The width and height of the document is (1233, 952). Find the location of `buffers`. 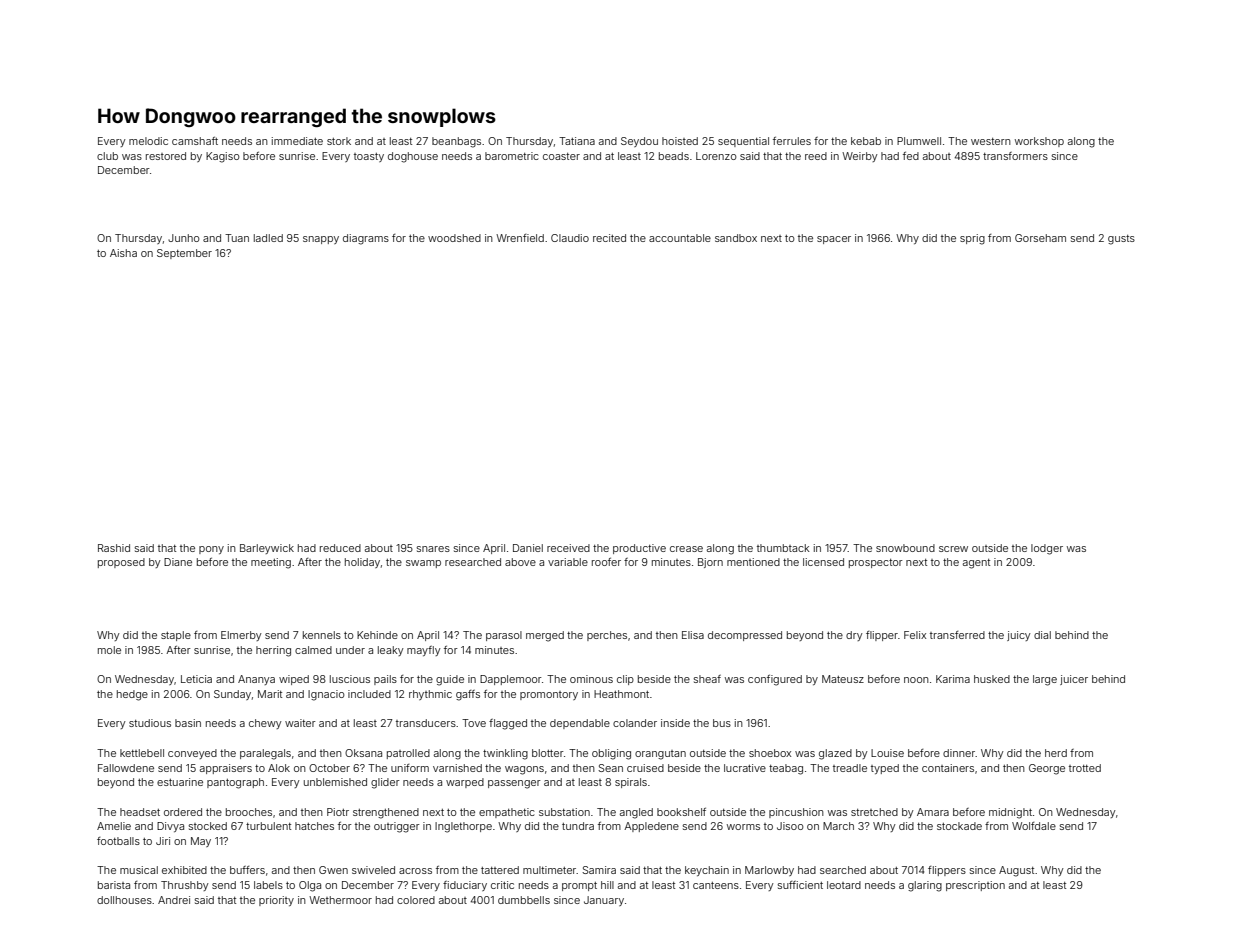

buffers is located at coordinates (247, 870).
